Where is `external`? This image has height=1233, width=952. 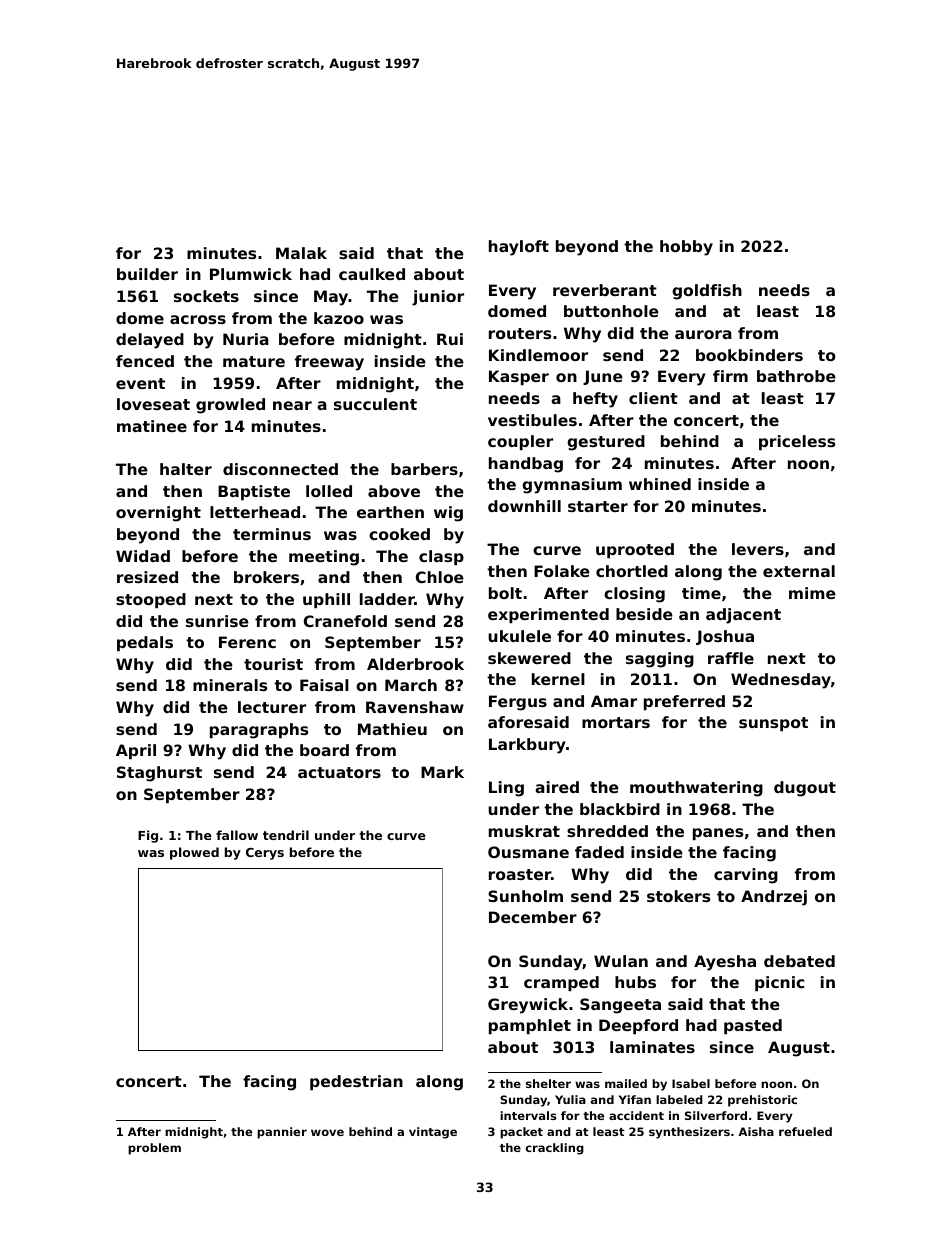 external is located at coordinates (799, 571).
